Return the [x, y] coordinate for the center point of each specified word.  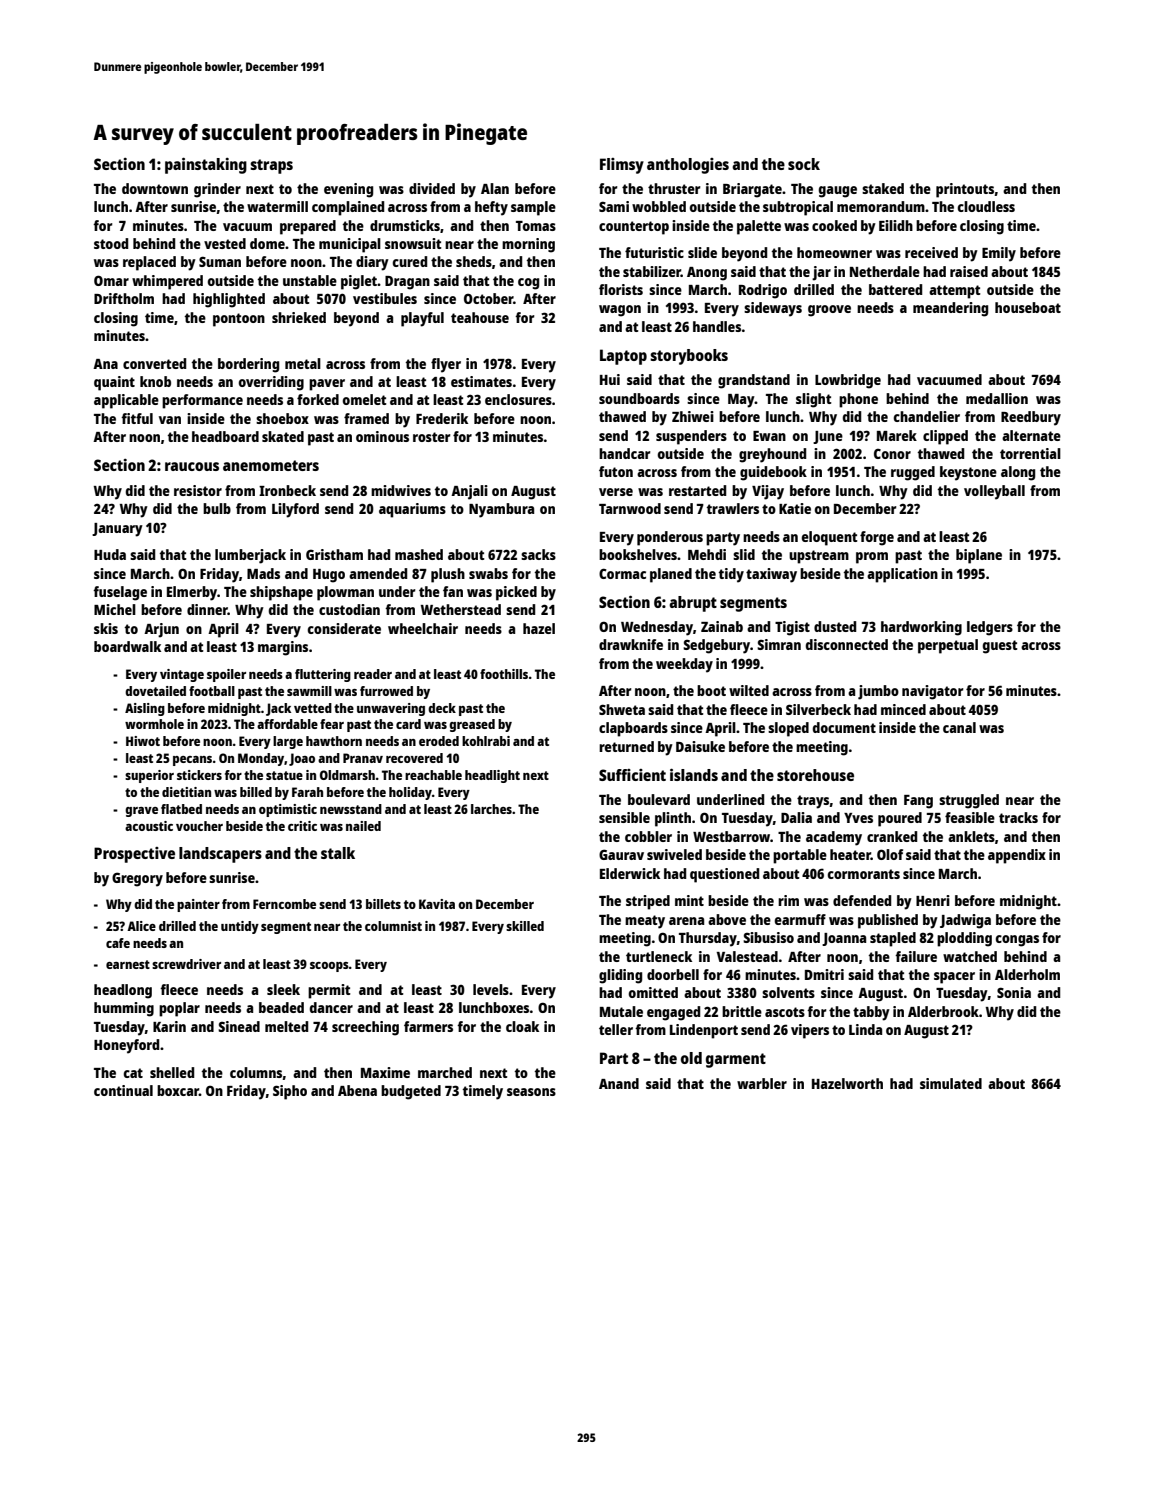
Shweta [622, 709]
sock [804, 164]
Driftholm [124, 298]
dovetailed [155, 691]
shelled [172, 1072]
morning [528, 245]
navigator [932, 692]
